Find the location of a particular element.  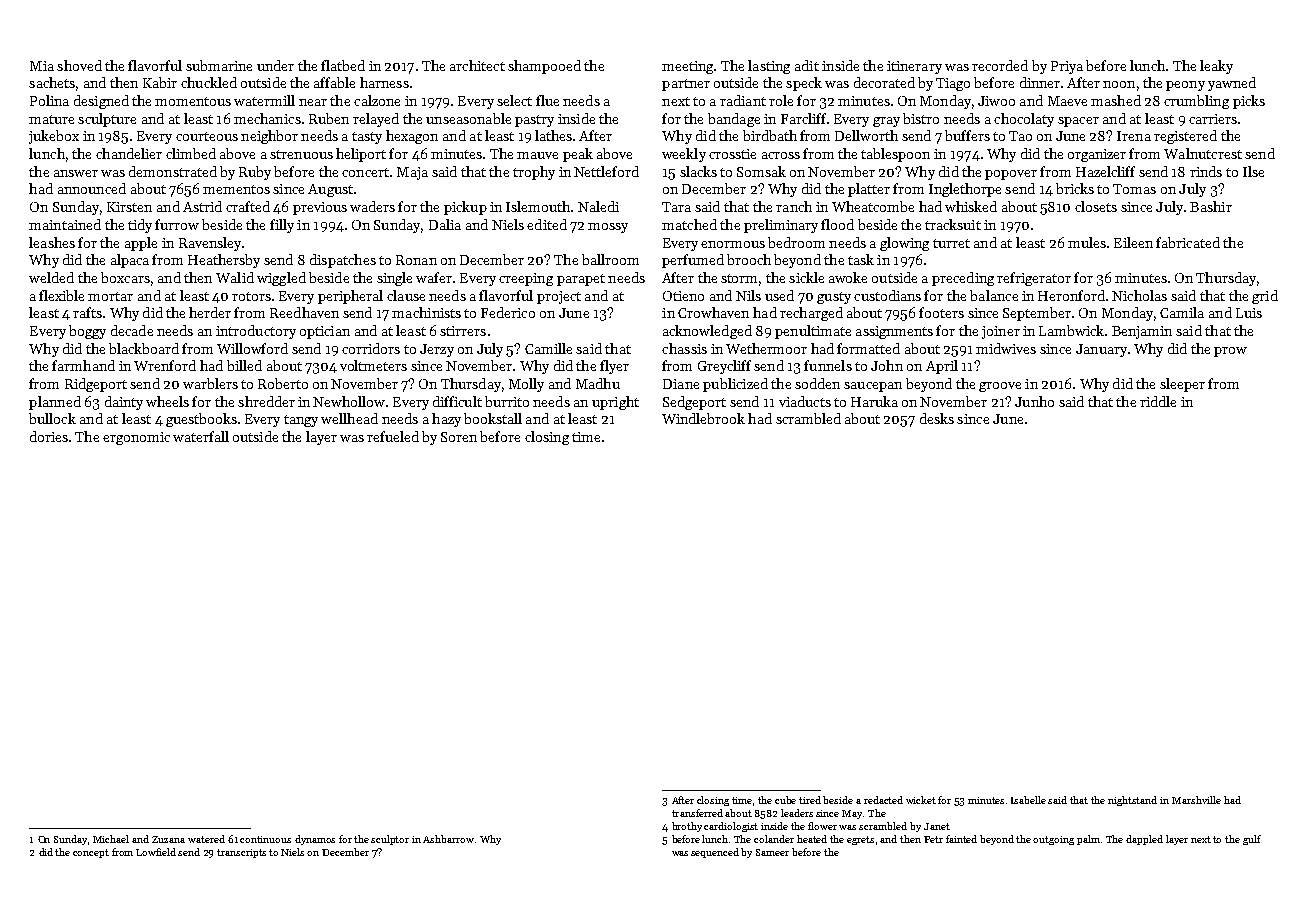

upright is located at coordinates (615, 403).
